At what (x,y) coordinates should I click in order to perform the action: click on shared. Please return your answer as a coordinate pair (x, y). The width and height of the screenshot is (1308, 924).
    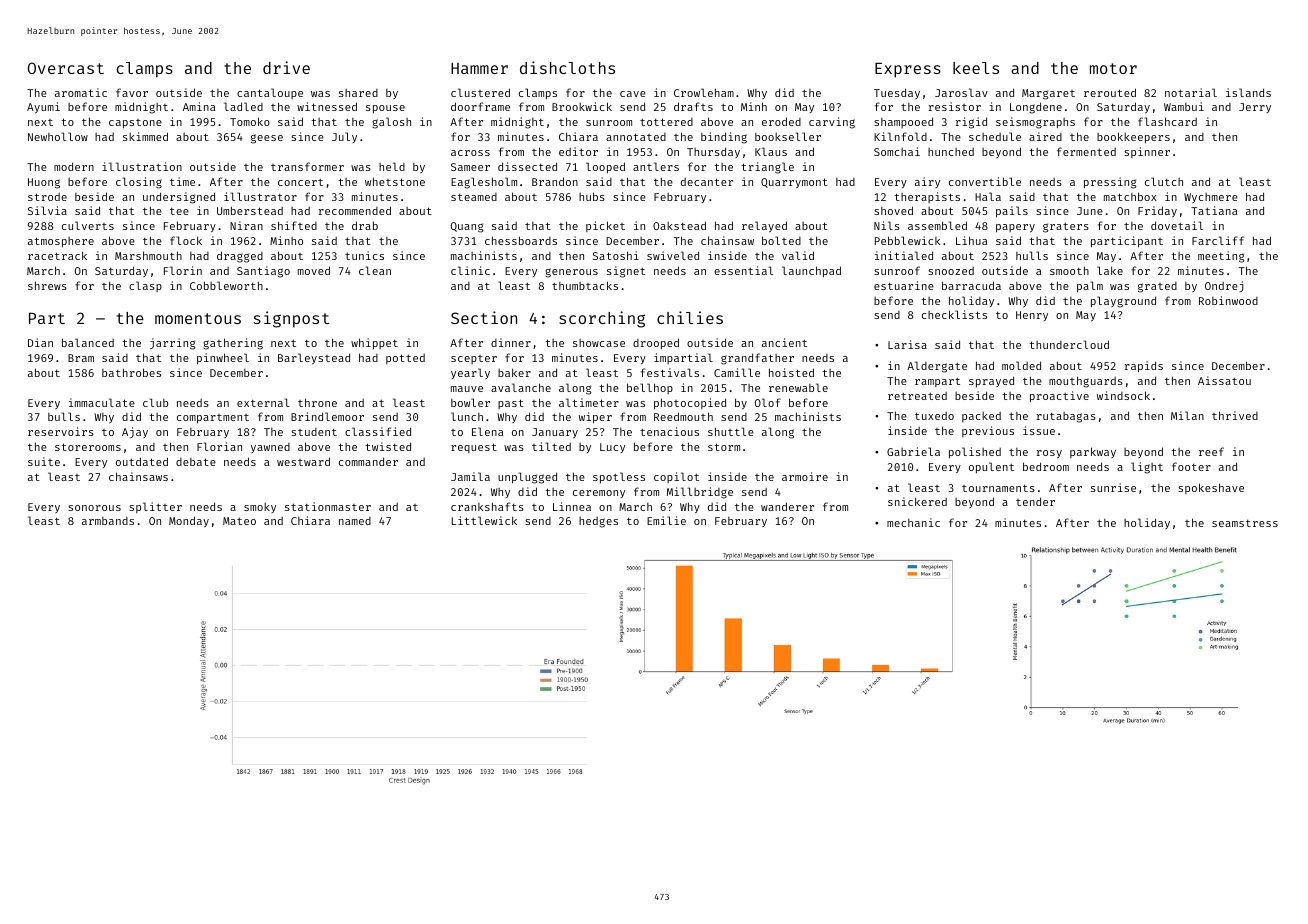
    Looking at the image, I should click on (358, 93).
